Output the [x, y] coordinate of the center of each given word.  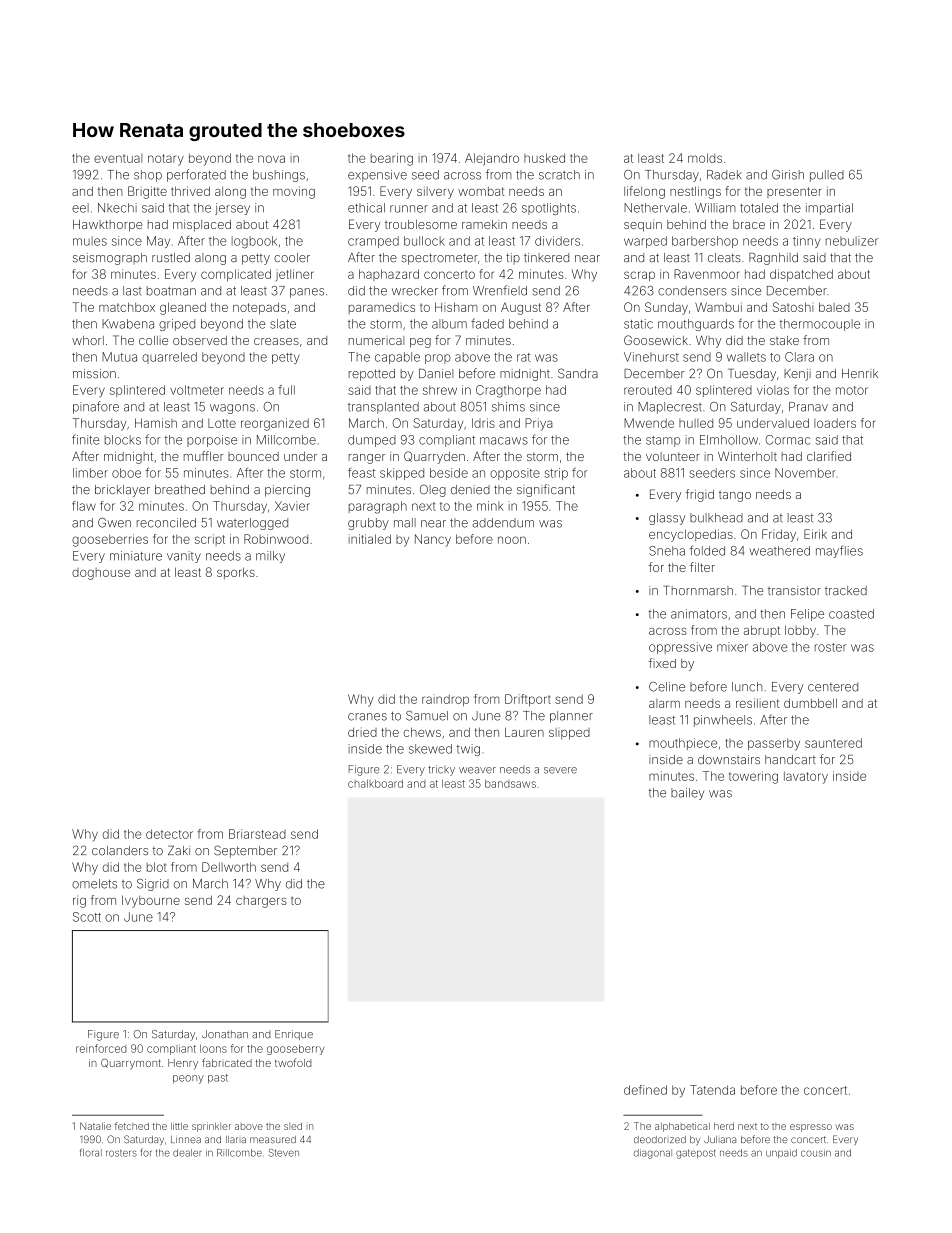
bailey [688, 794]
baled [834, 307]
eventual [118, 158]
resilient [758, 703]
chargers [261, 902]
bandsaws [510, 783]
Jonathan [225, 1034]
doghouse [101, 574]
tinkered [546, 258]
